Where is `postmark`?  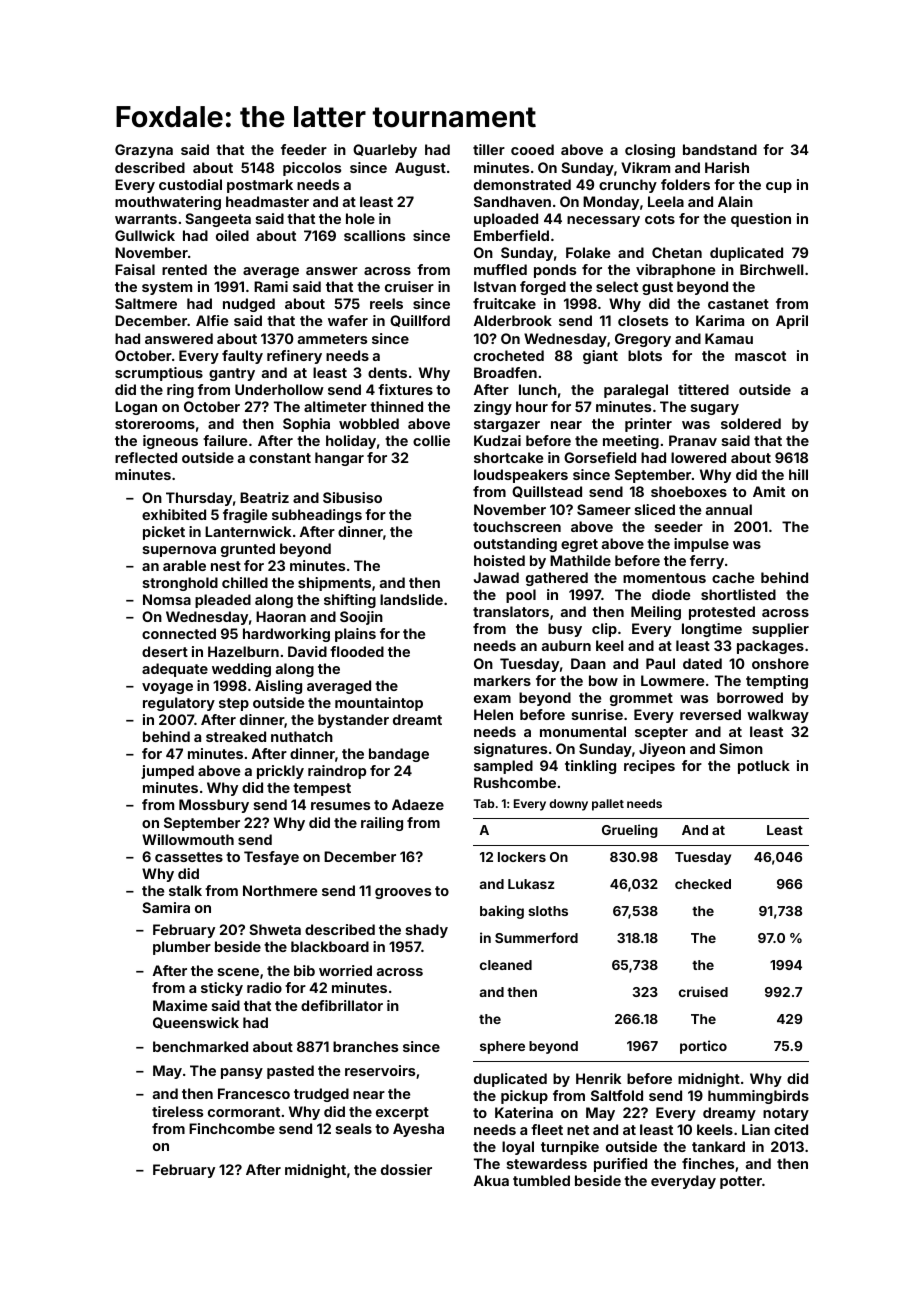 postmark is located at coordinates (260, 186).
